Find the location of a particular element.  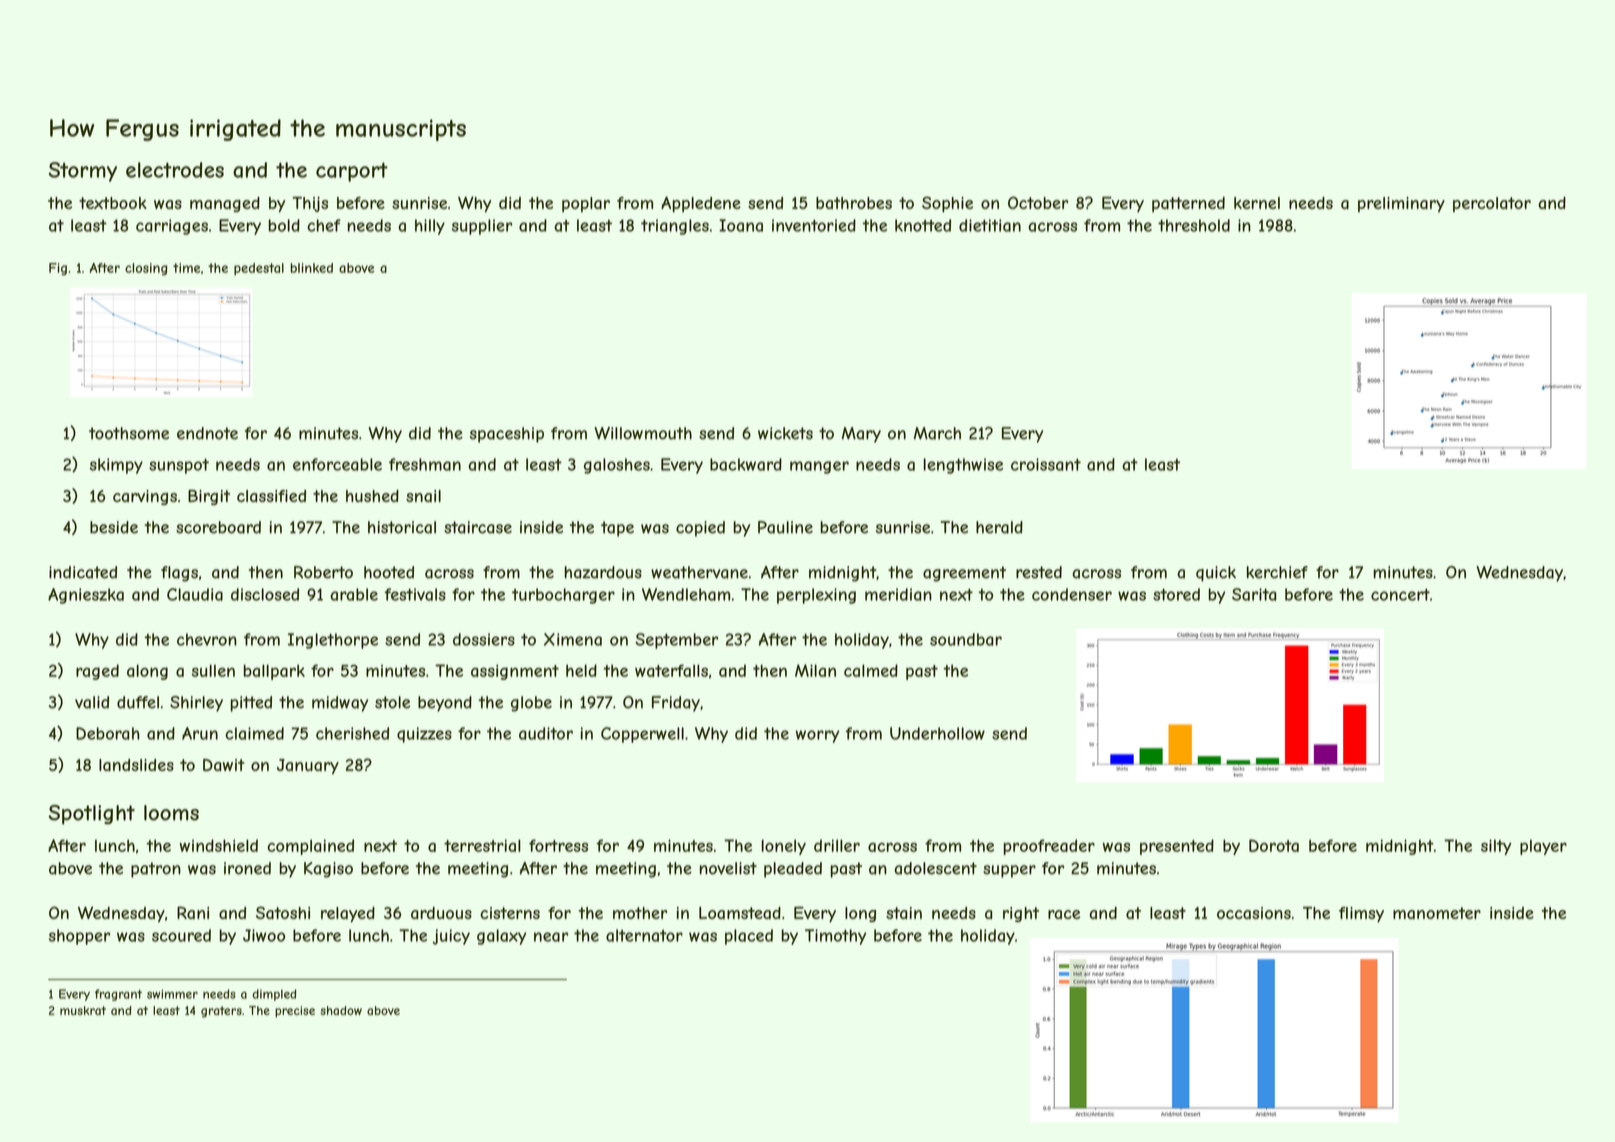

threshold is located at coordinates (1194, 225).
